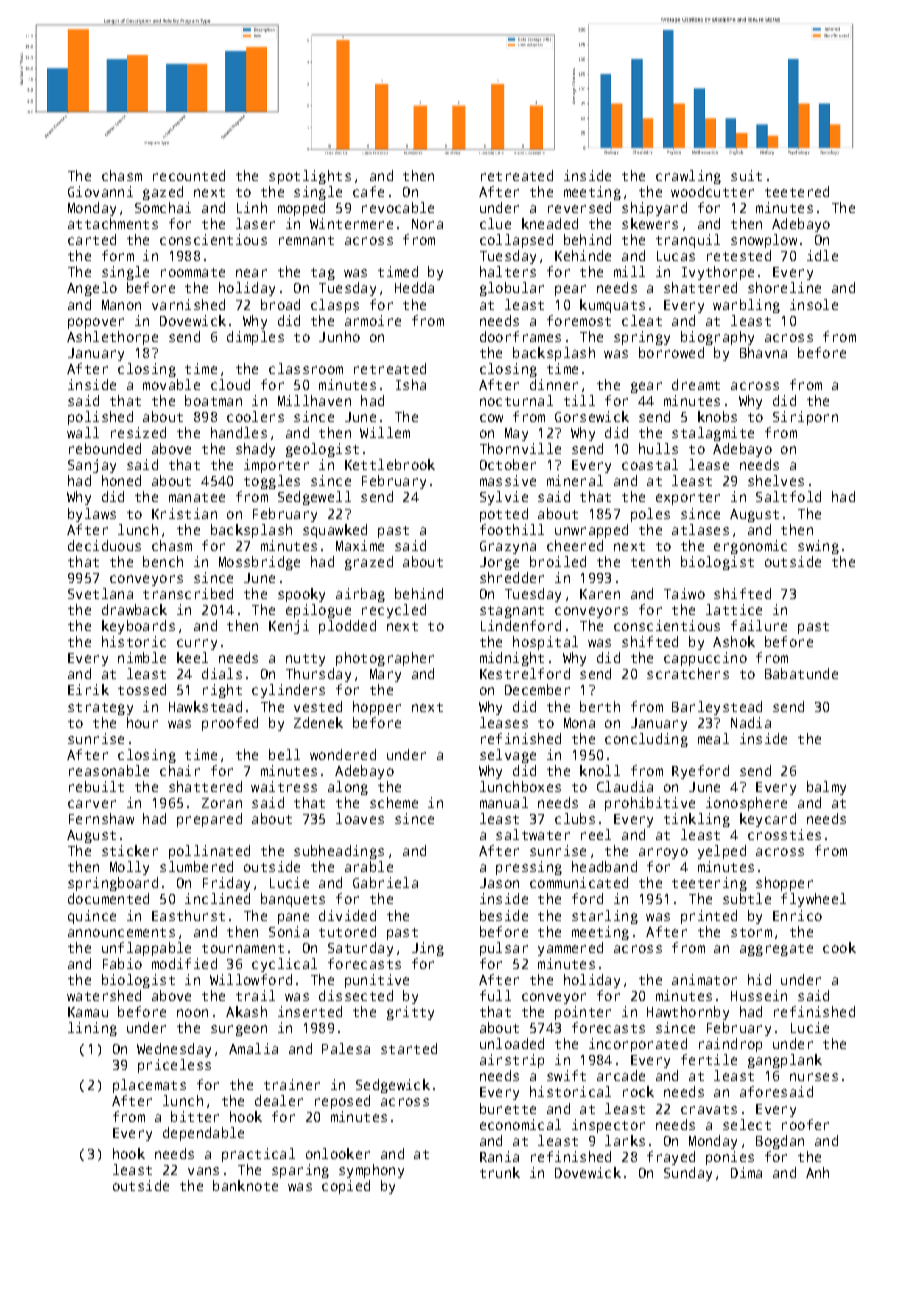 The height and width of the image is (1308, 924). I want to click on cafe, so click(368, 191).
